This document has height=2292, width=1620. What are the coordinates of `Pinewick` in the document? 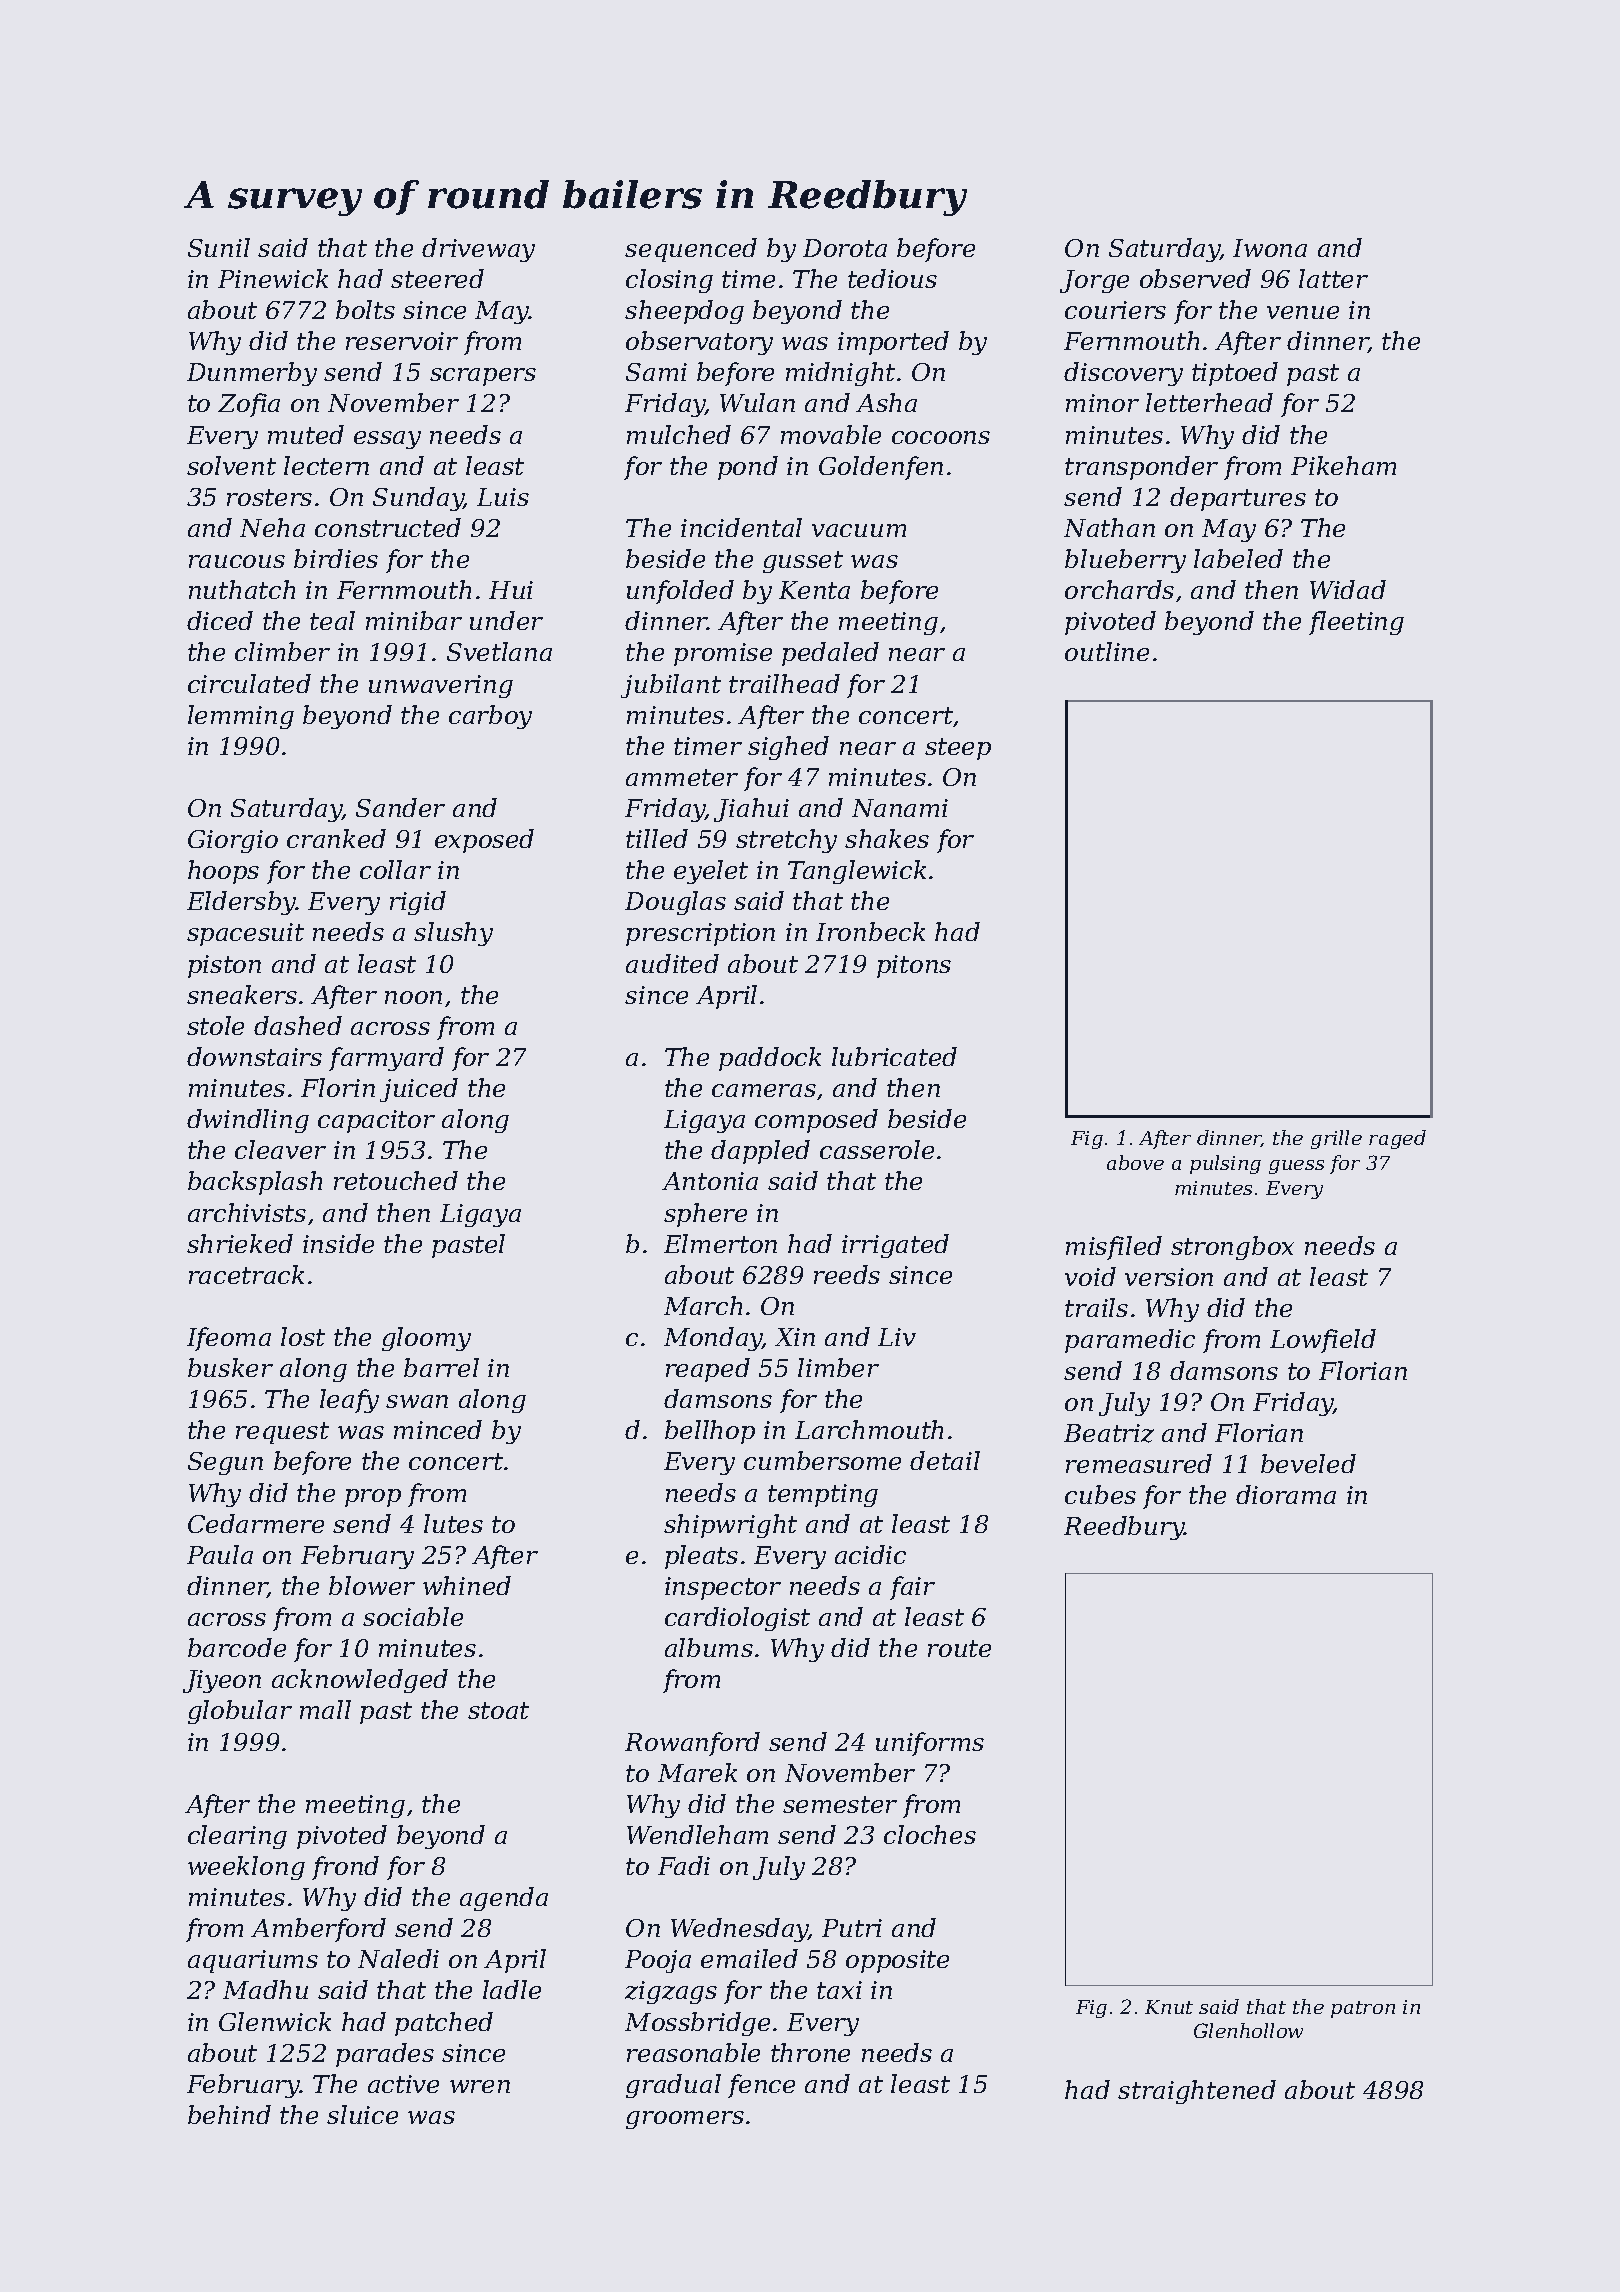 It's located at (273, 278).
